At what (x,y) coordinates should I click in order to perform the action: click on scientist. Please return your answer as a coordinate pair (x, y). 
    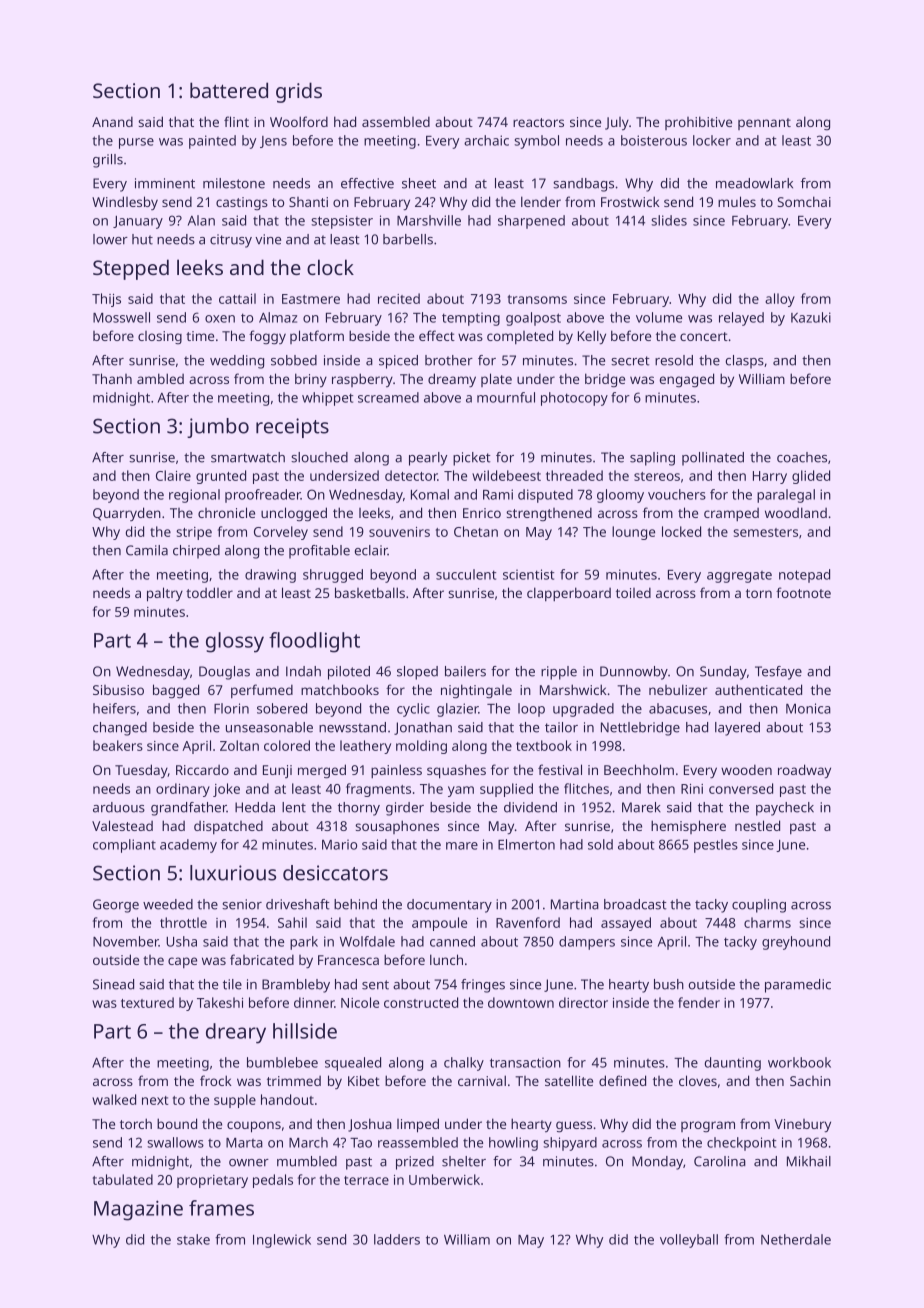
    Looking at the image, I should click on (528, 574).
